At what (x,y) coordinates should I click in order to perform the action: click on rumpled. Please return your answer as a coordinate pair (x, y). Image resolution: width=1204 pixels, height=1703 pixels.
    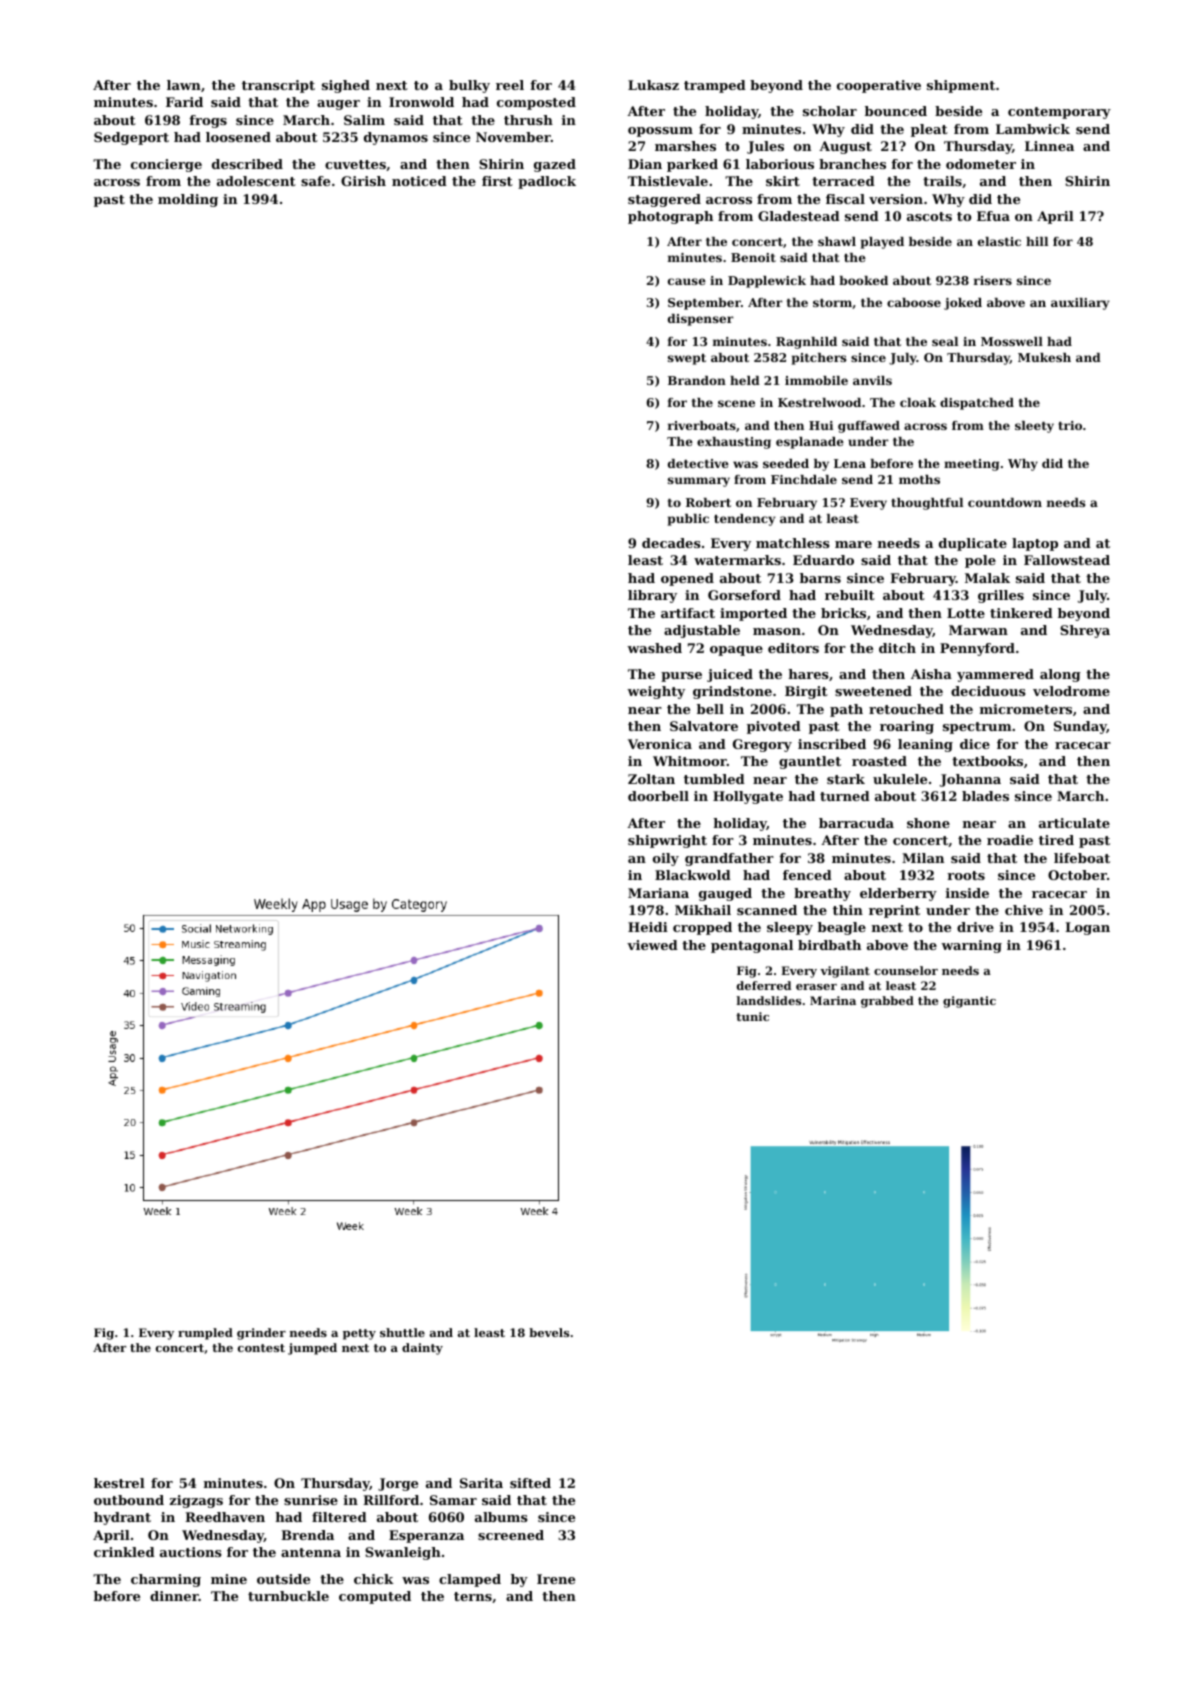
    Looking at the image, I should click on (205, 1334).
